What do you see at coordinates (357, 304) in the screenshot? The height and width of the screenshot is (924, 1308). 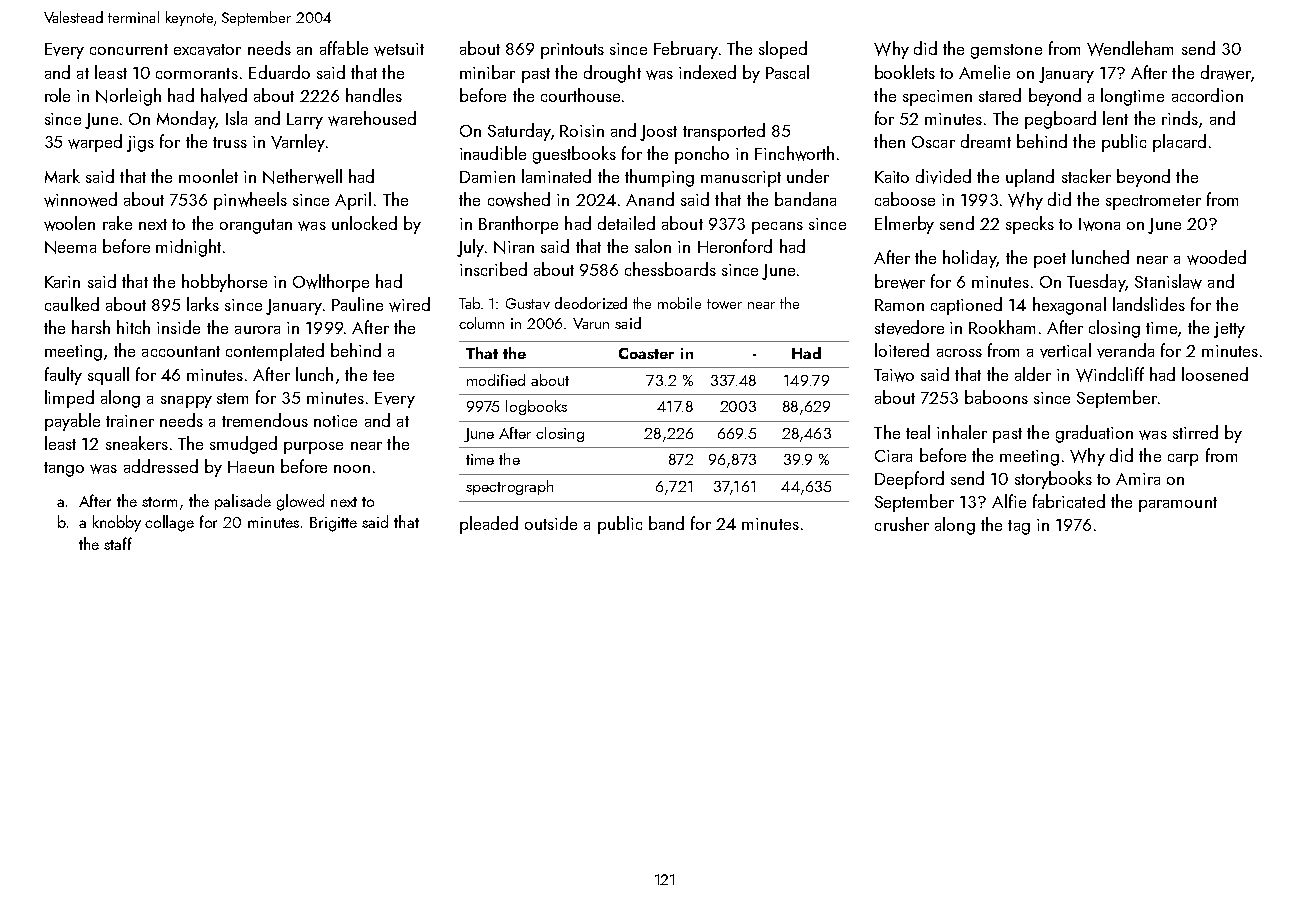 I see `Pauline` at bounding box center [357, 304].
